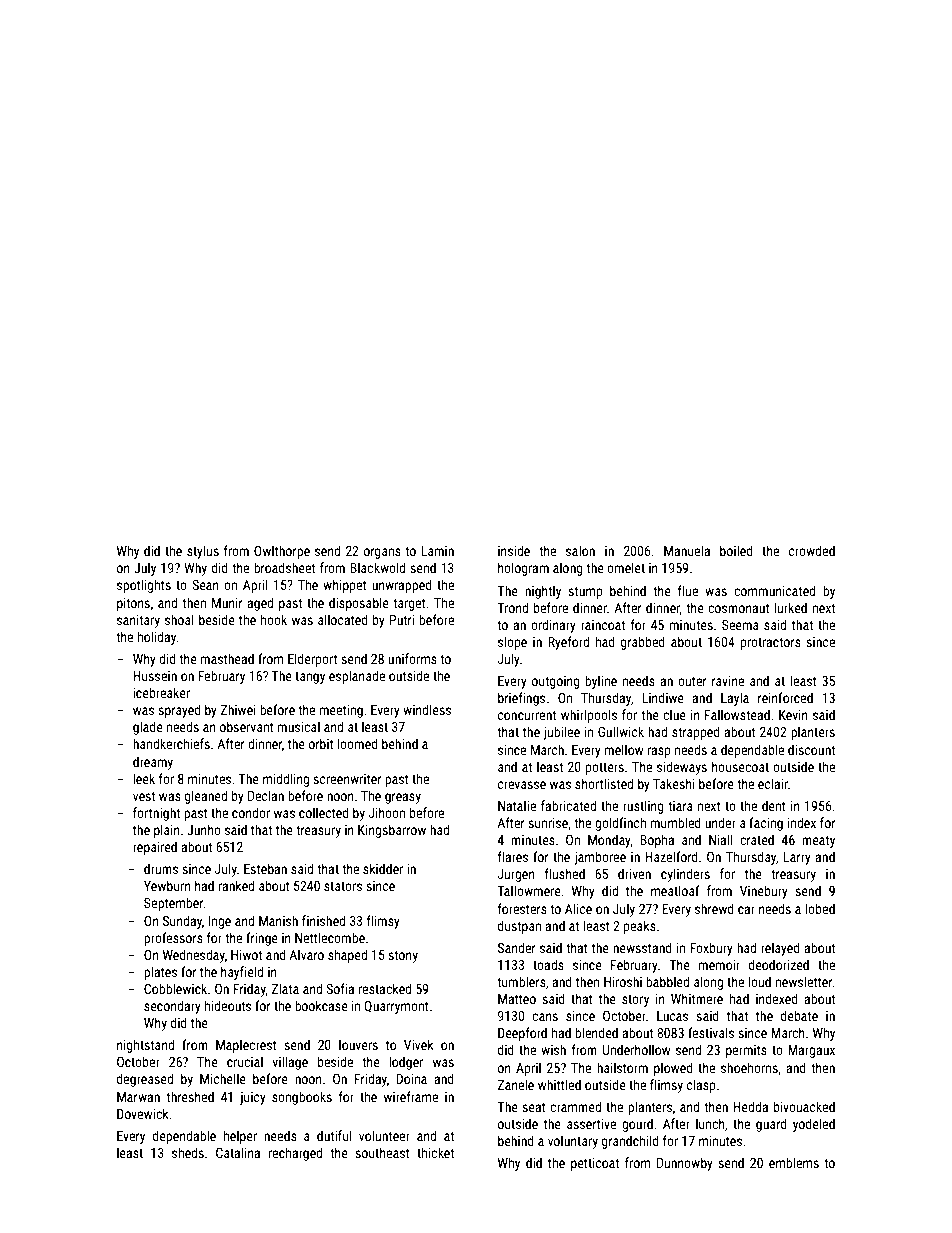 The width and height of the screenshot is (952, 1233). I want to click on Catalina, so click(238, 1152).
